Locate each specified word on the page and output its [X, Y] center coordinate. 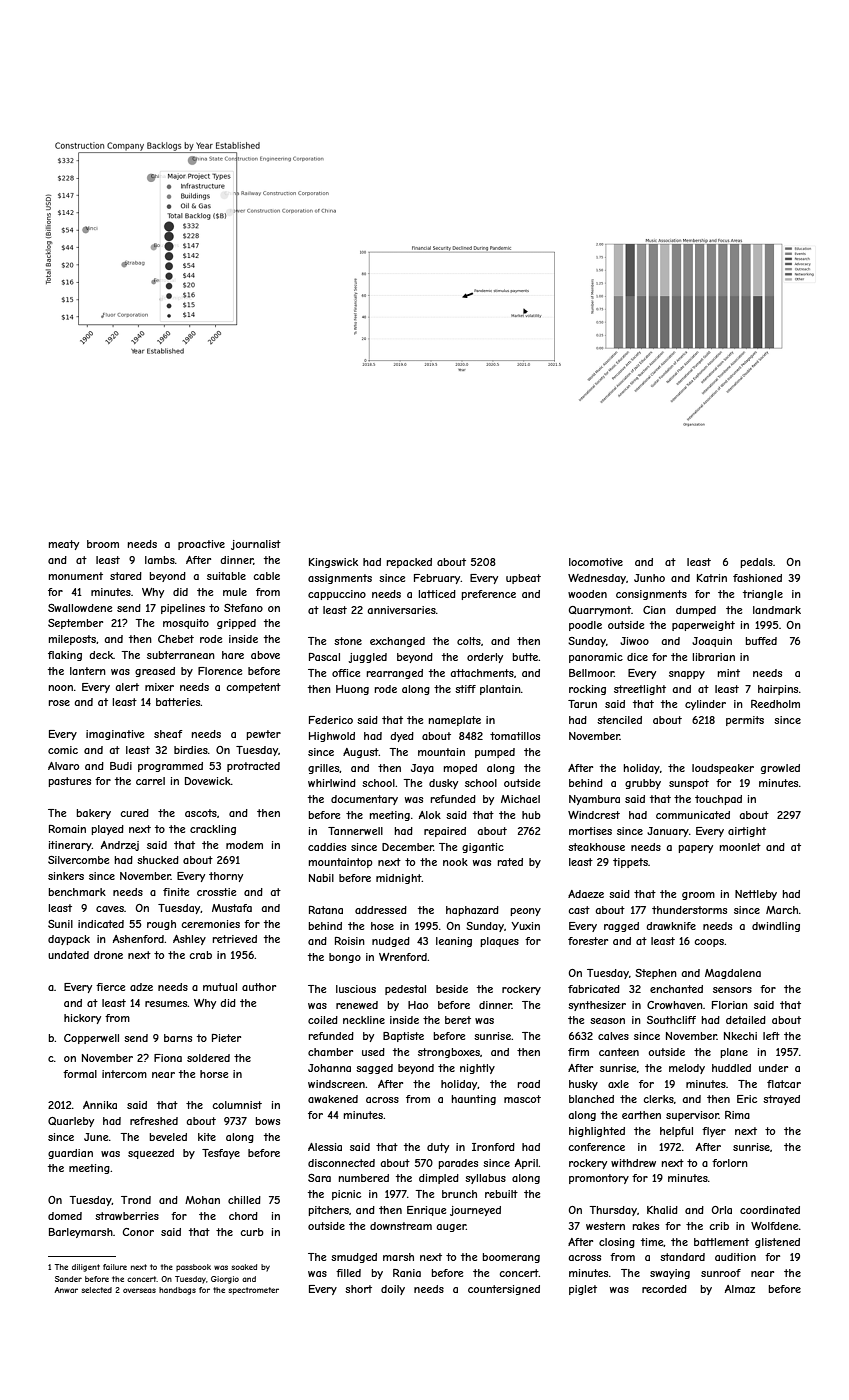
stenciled [619, 720]
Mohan [202, 1200]
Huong [352, 690]
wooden [587, 594]
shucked [158, 860]
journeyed [475, 1211]
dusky [443, 784]
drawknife [671, 926]
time [652, 1242]
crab [200, 955]
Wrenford [403, 957]
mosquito [186, 624]
